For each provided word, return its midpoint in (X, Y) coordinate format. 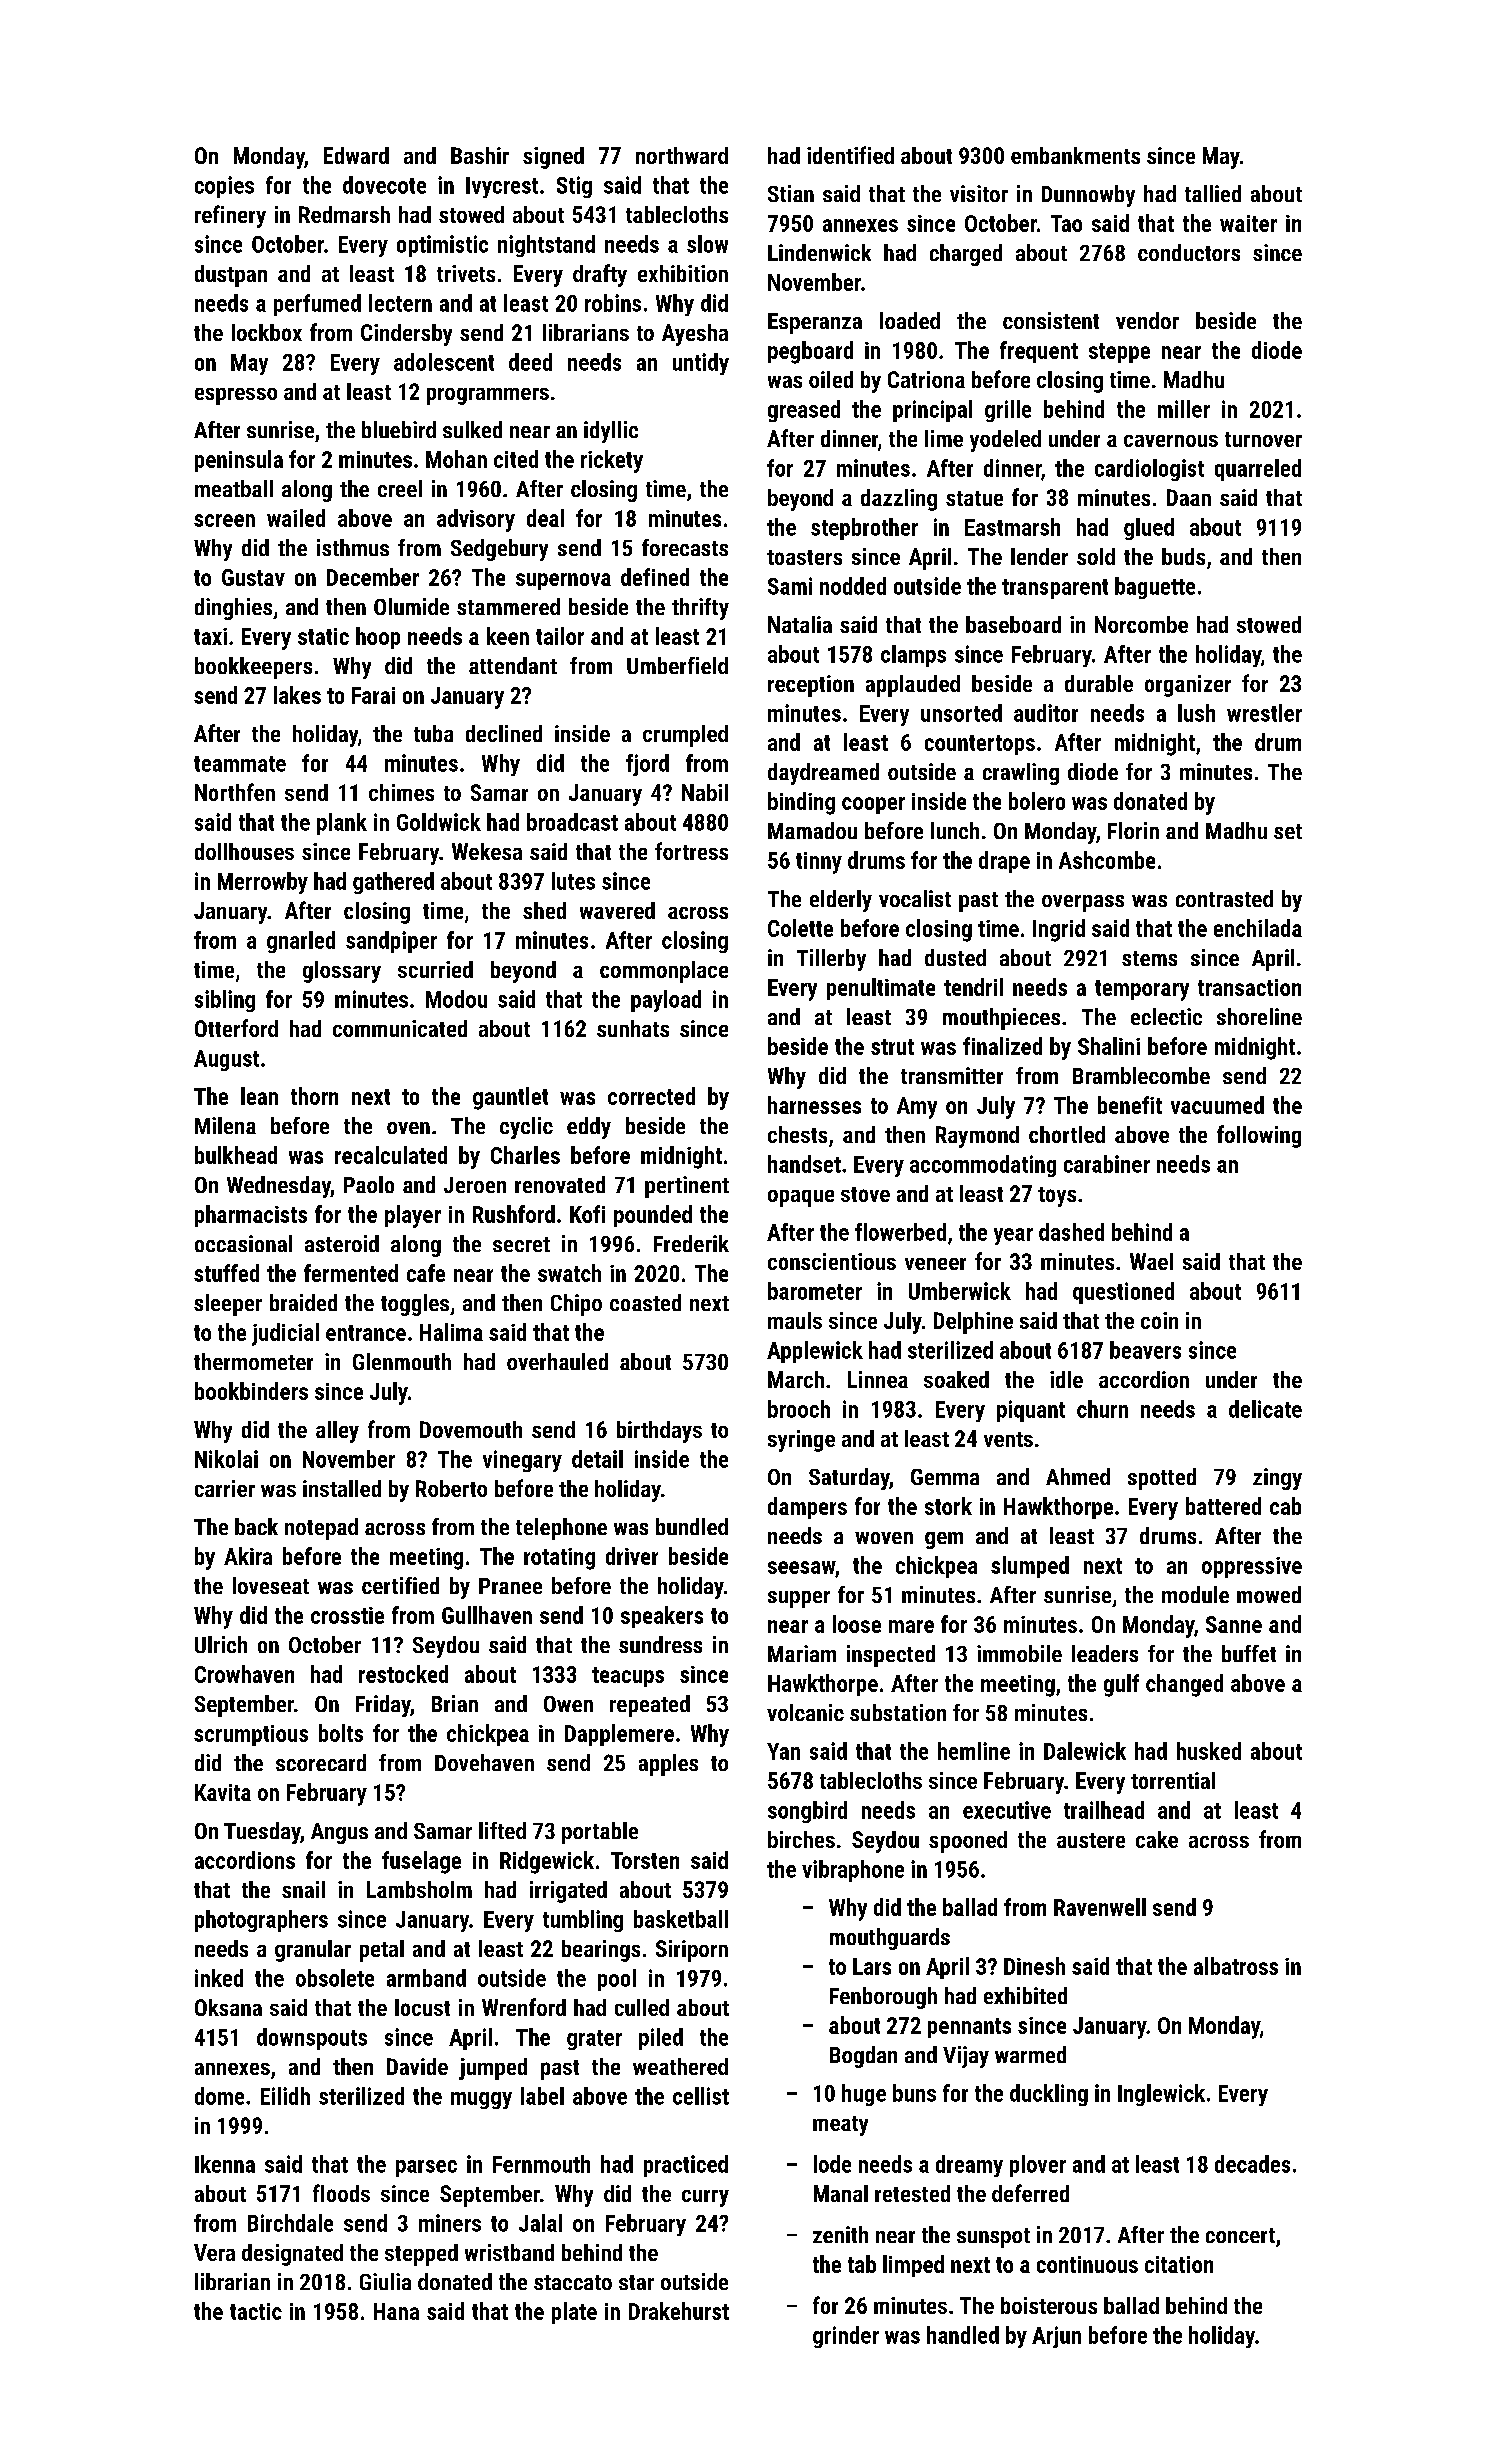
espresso (236, 396)
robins (613, 303)
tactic (256, 2311)
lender (1039, 556)
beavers (1145, 1350)
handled (963, 2335)
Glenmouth (402, 1361)
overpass (1083, 903)
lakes (297, 695)
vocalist (915, 898)
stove (865, 1194)
